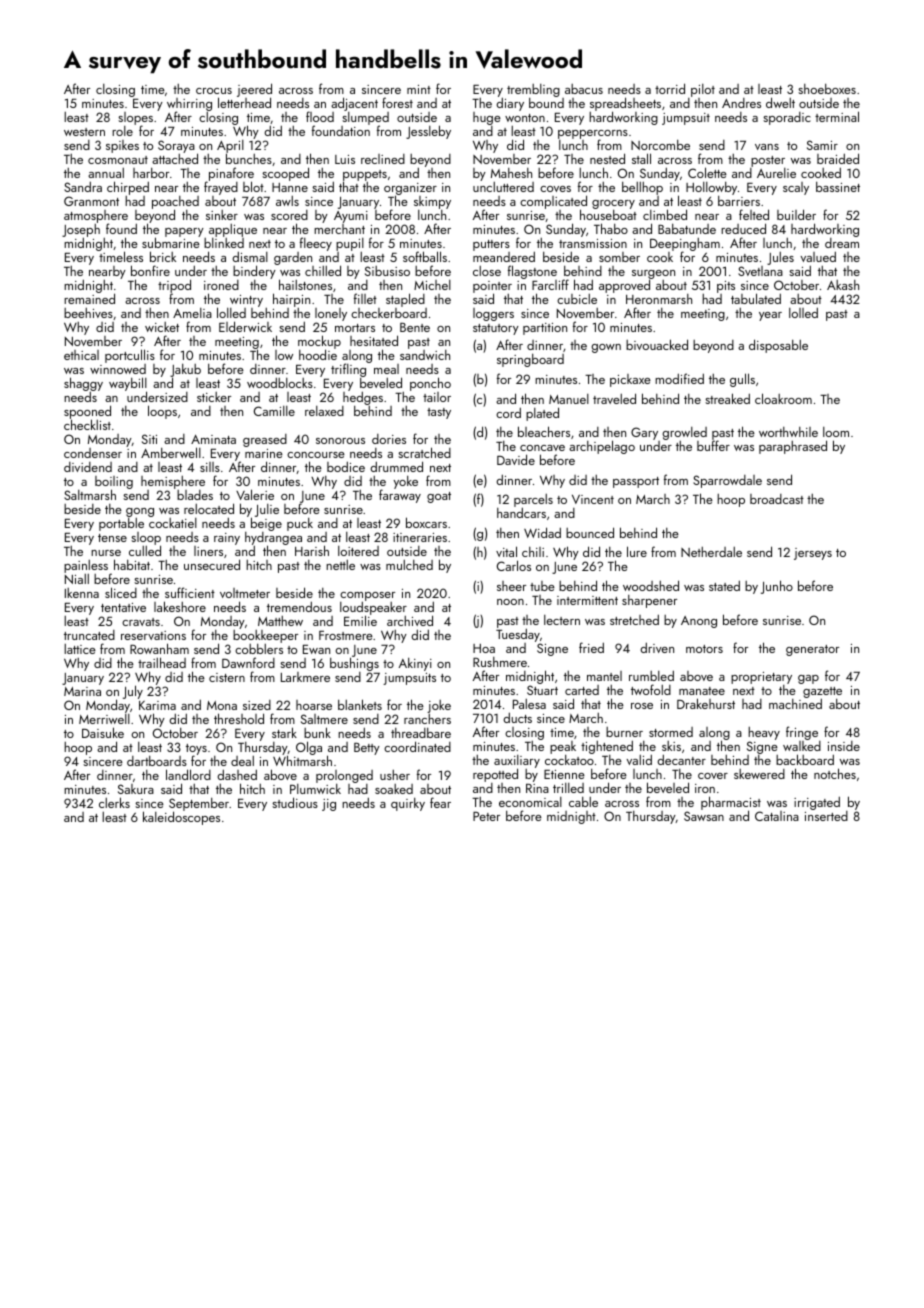 The width and height of the image is (924, 1308). What do you see at coordinates (568, 788) in the image?
I see `trilled` at bounding box center [568, 788].
